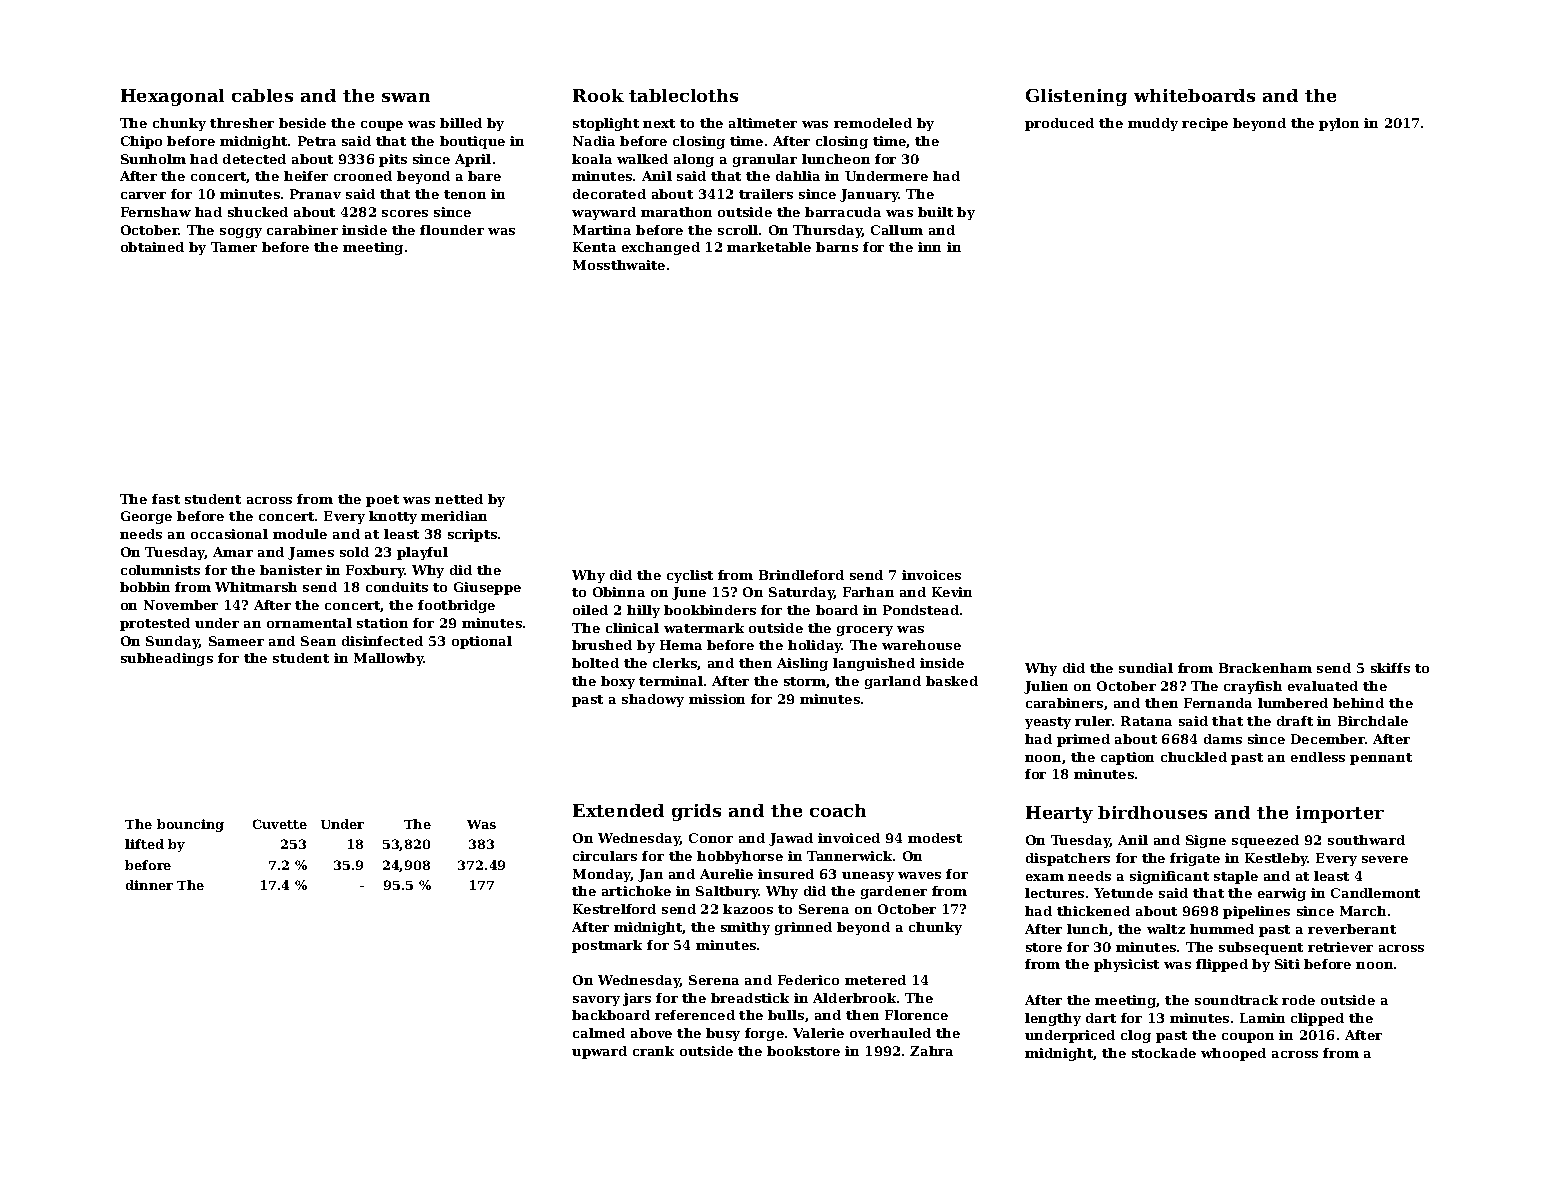 The image size is (1553, 1200). Describe the element at coordinates (1339, 124) in the document. I see `pylon` at that location.
